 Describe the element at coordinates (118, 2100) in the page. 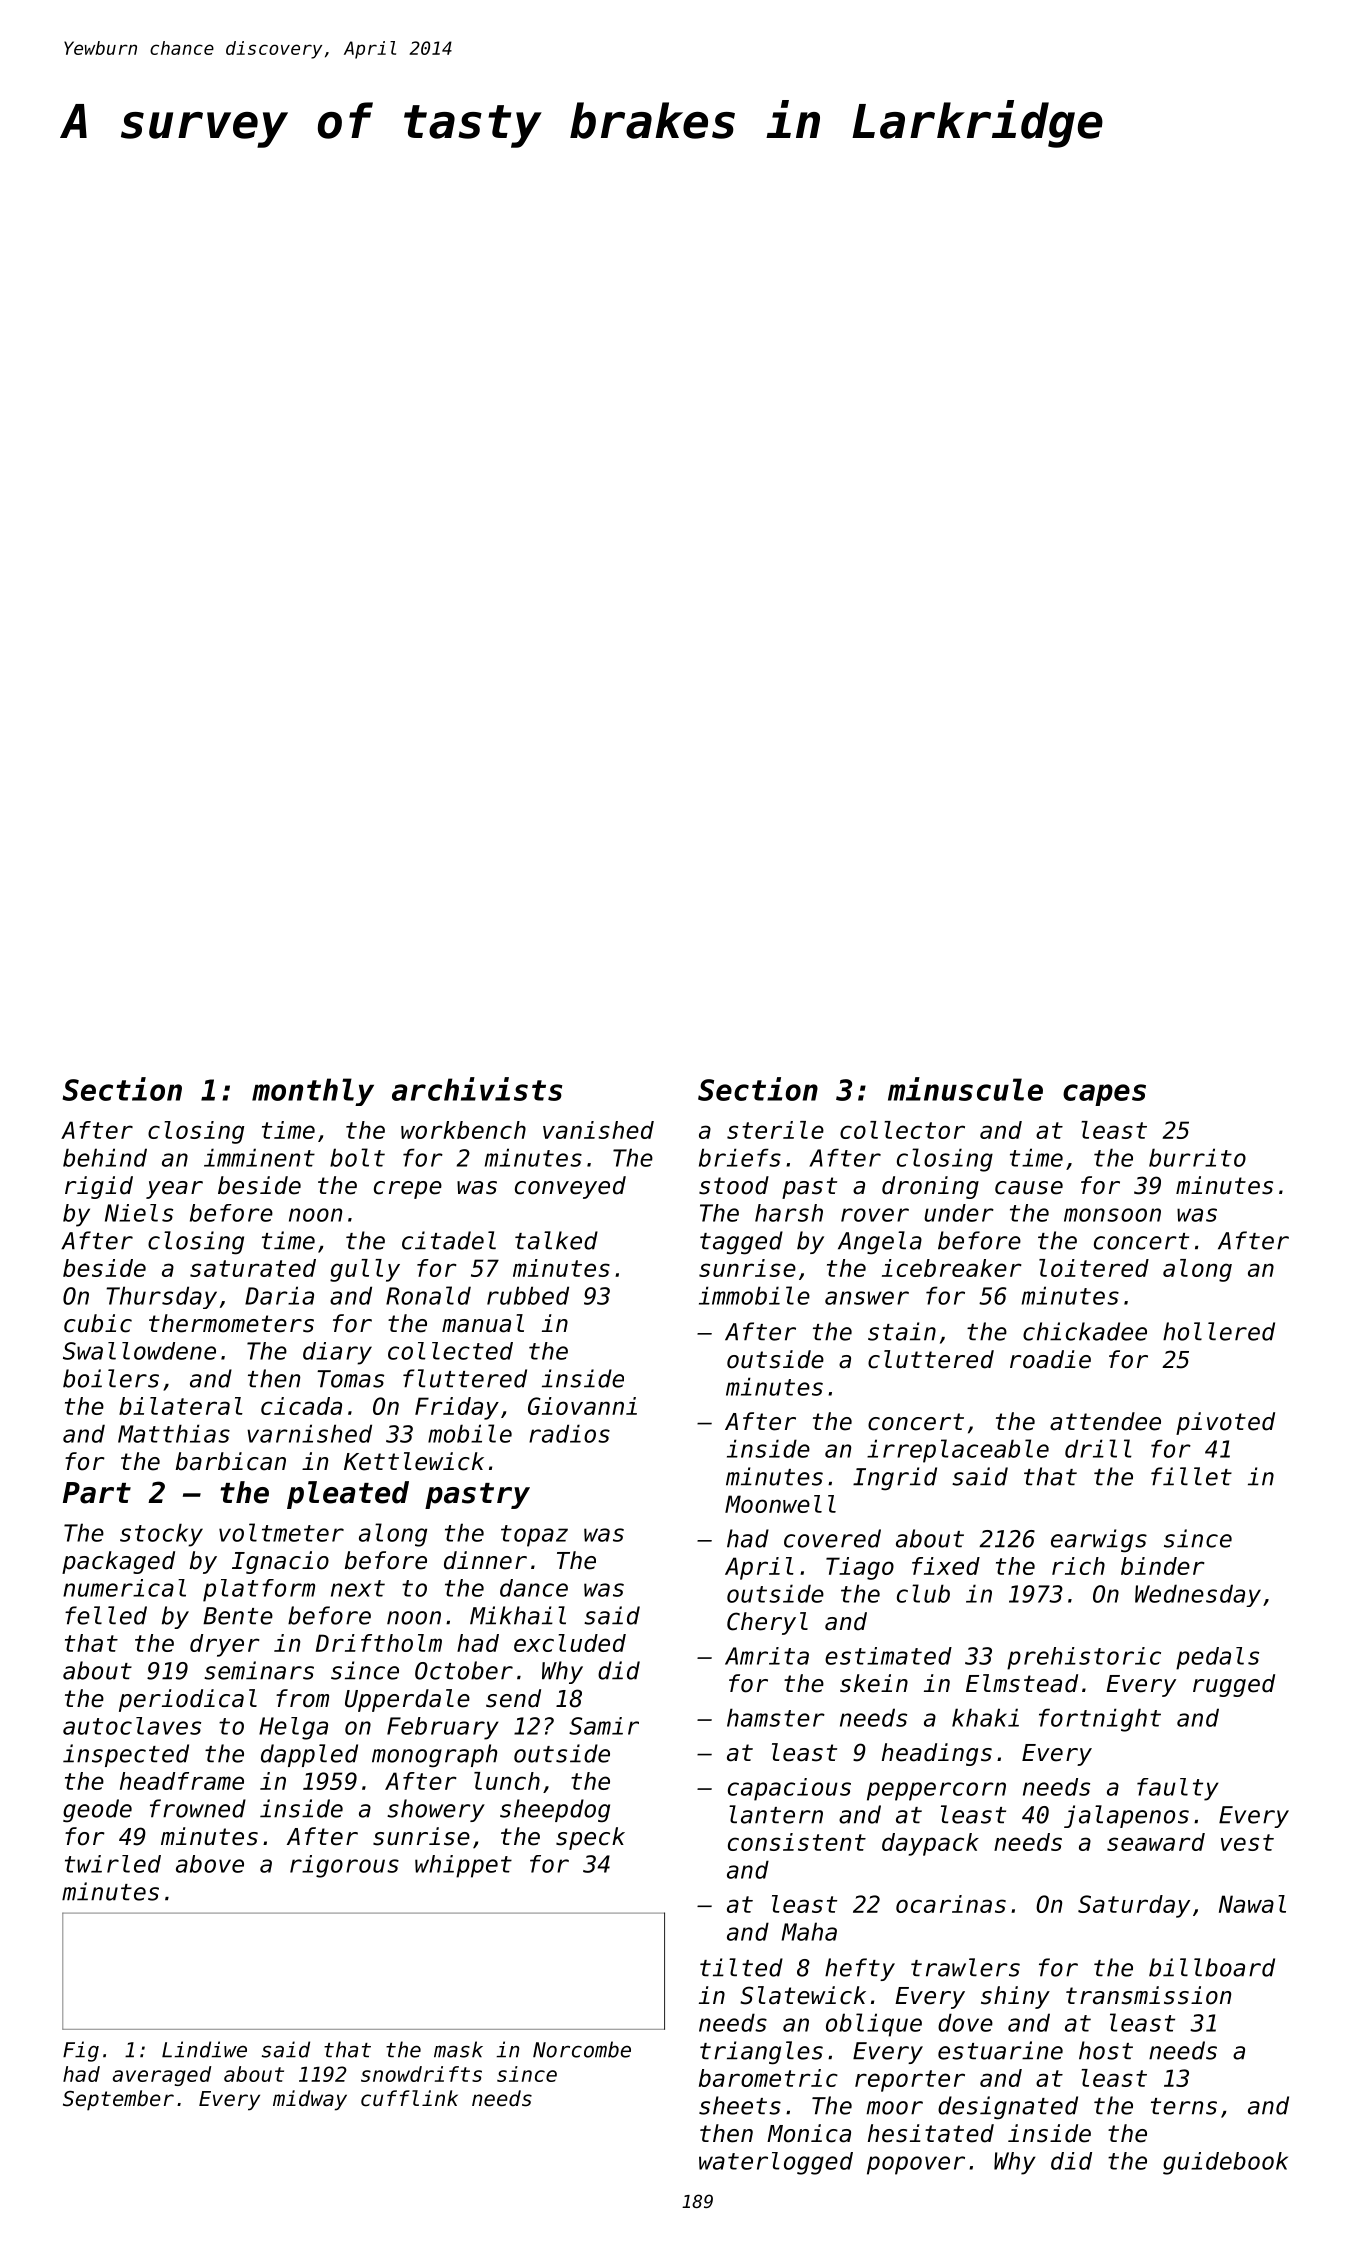

I see `September` at that location.
